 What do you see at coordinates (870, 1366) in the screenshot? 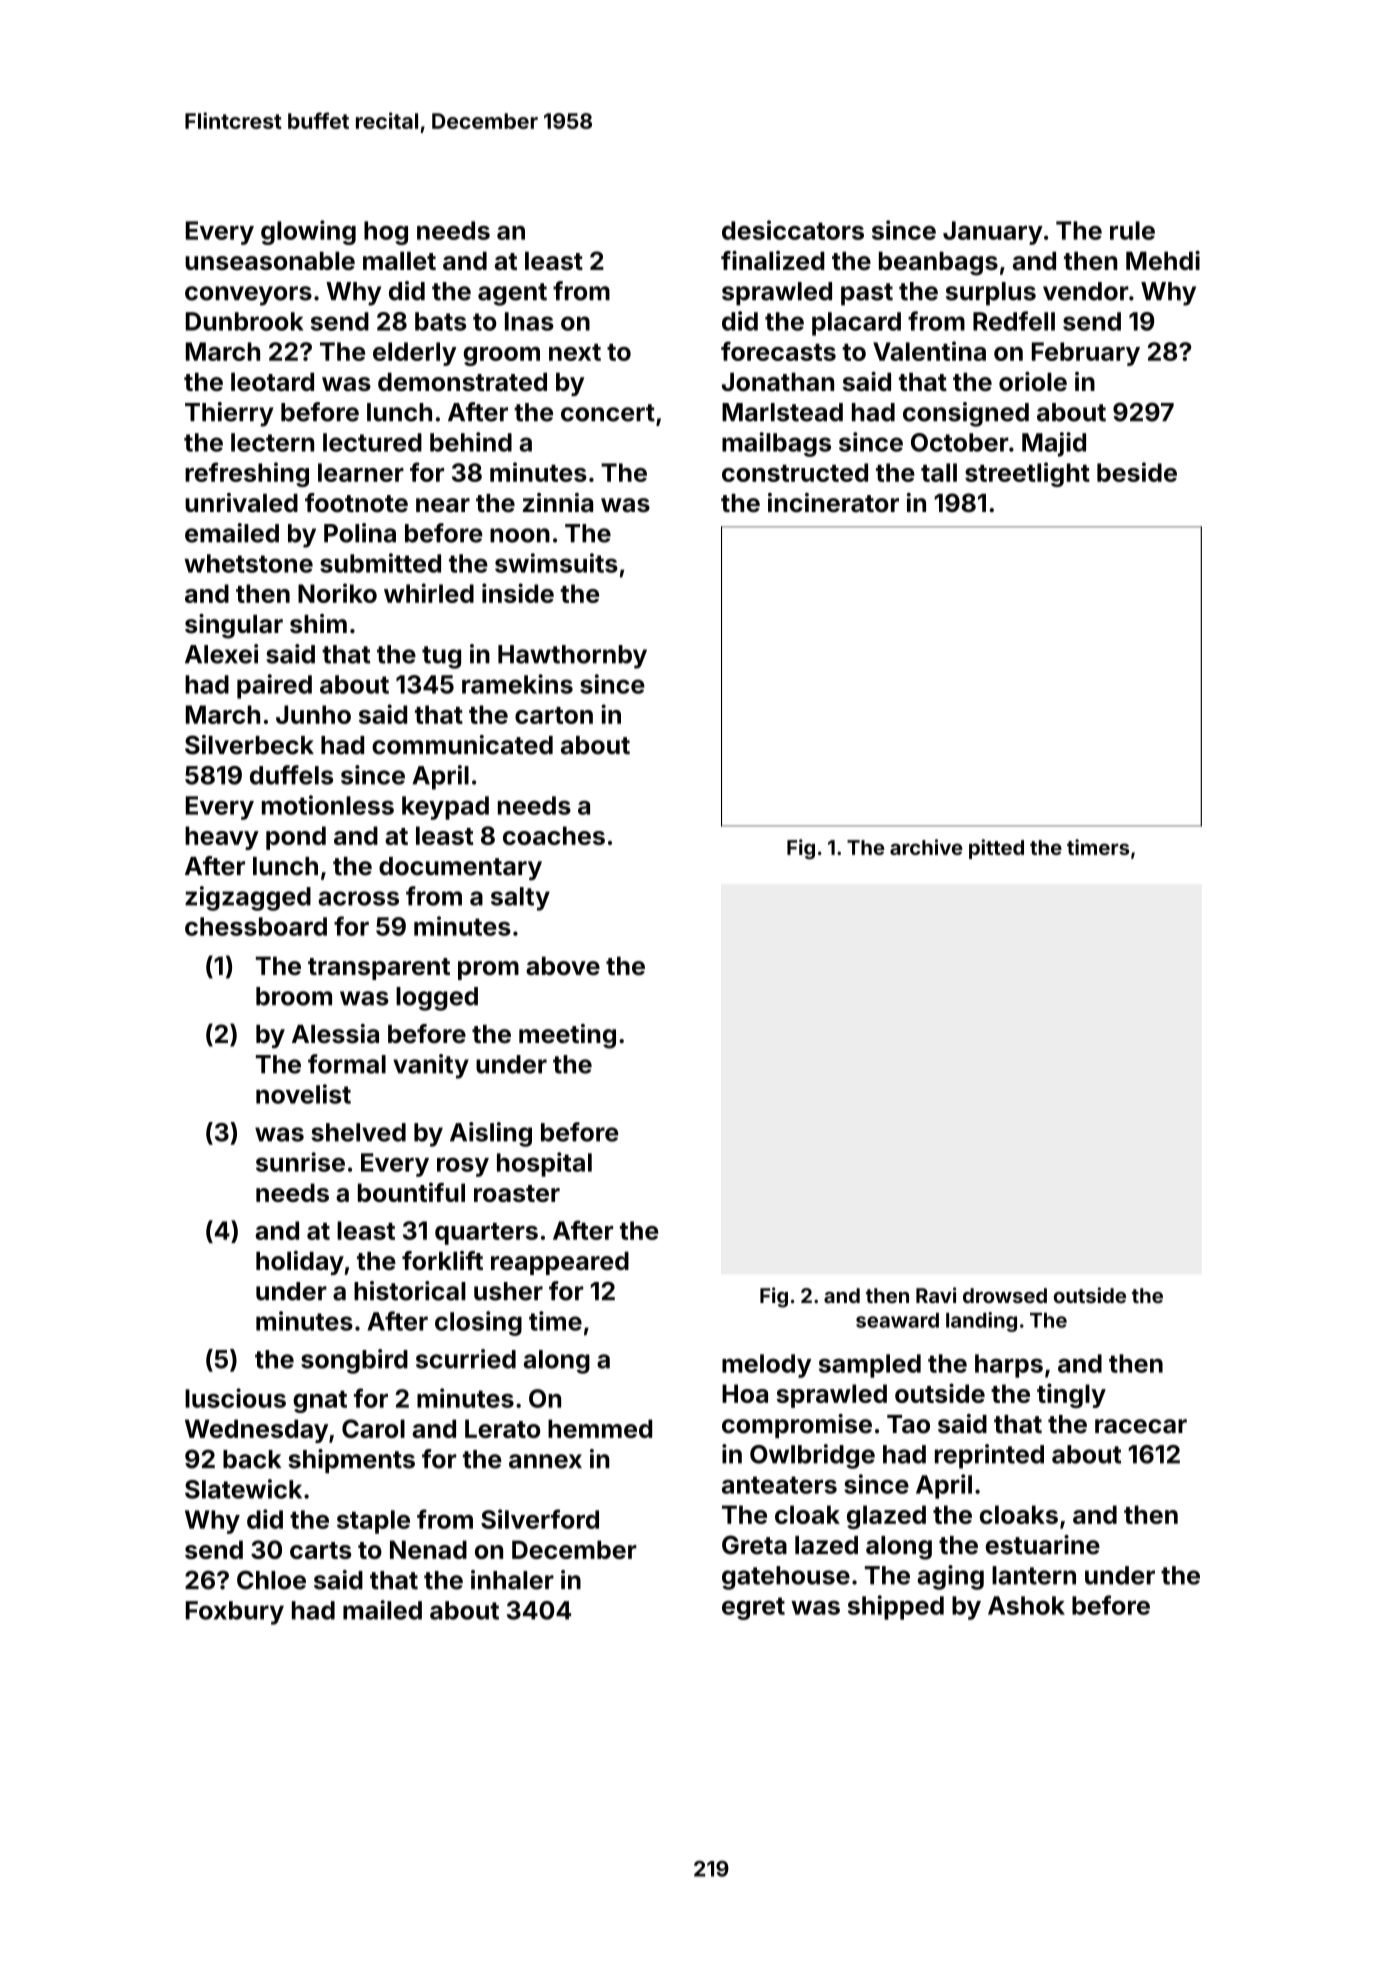
I see `sampled` at bounding box center [870, 1366].
